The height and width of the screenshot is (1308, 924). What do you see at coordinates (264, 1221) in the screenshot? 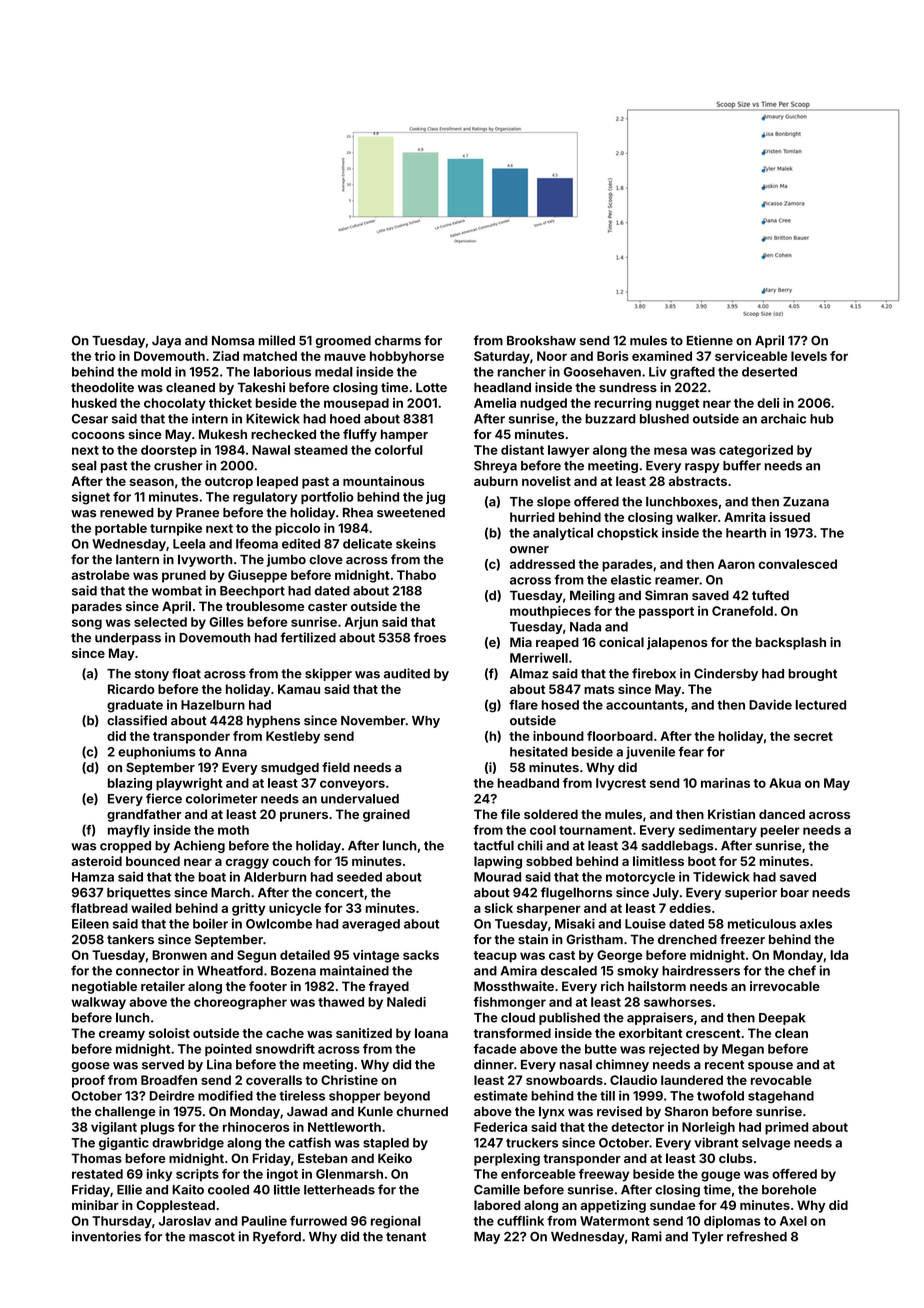
I see `Pauline` at bounding box center [264, 1221].
